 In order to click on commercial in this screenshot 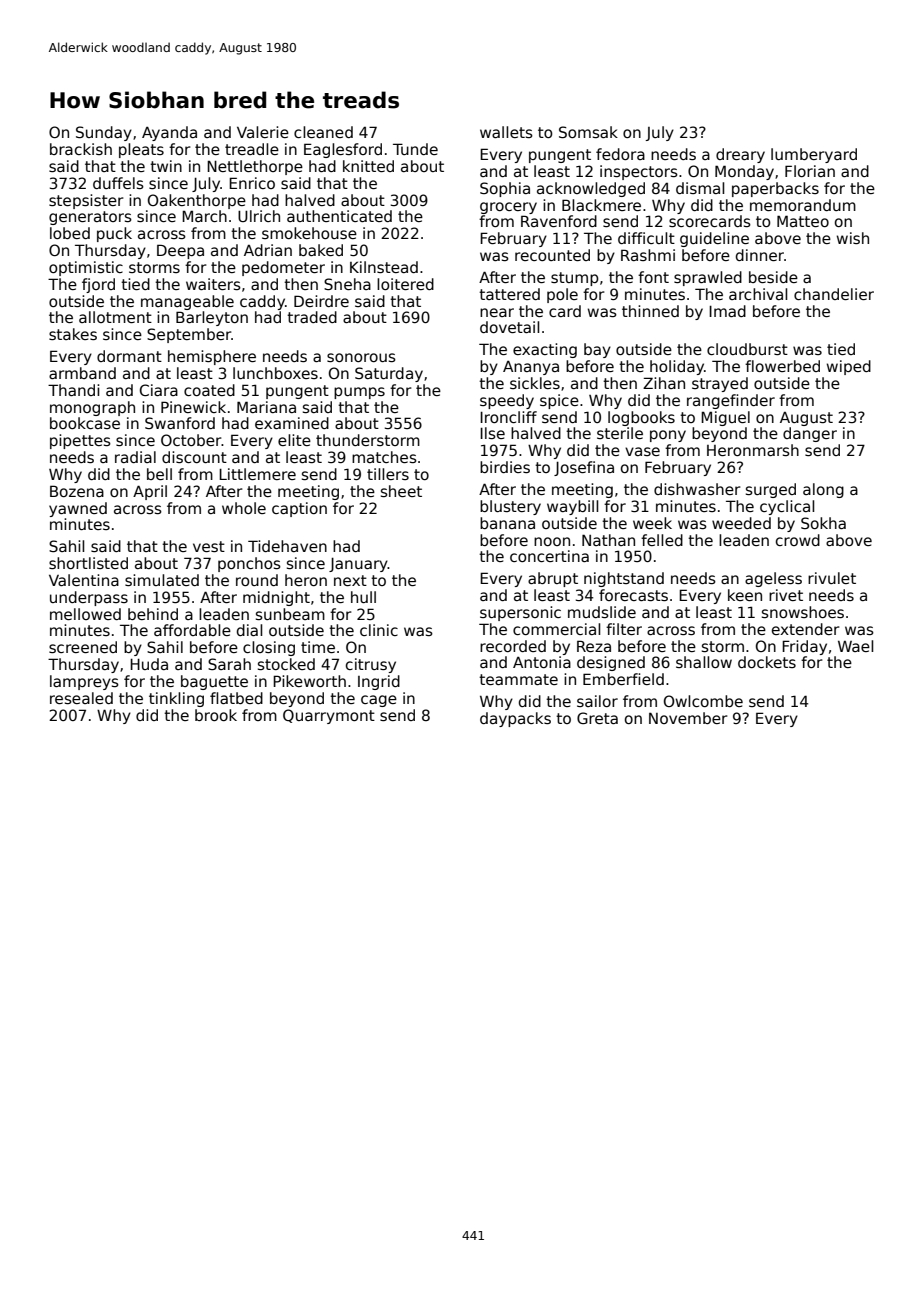, I will do `click(556, 629)`.
